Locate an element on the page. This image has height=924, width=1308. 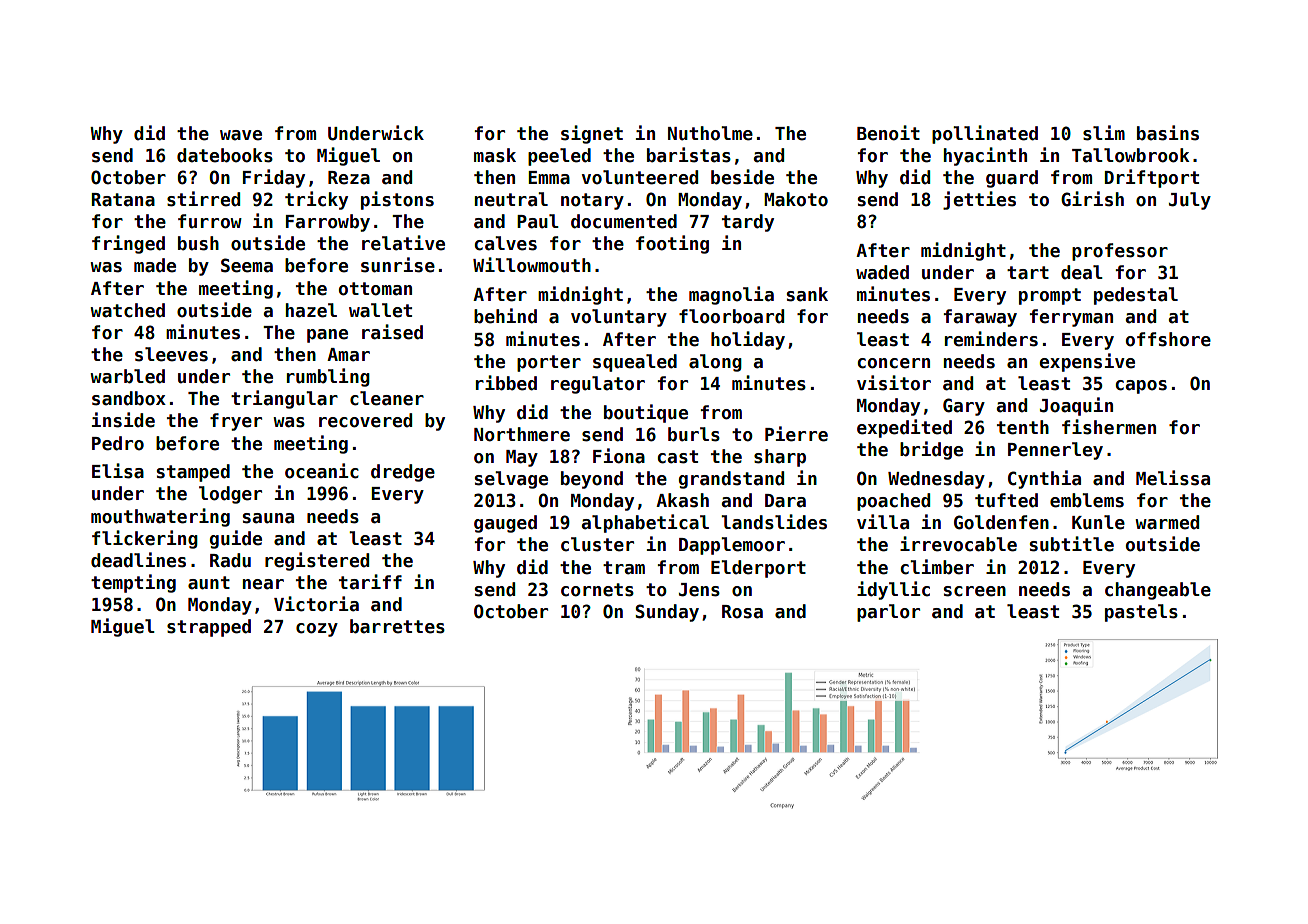
jetties is located at coordinates (979, 200).
